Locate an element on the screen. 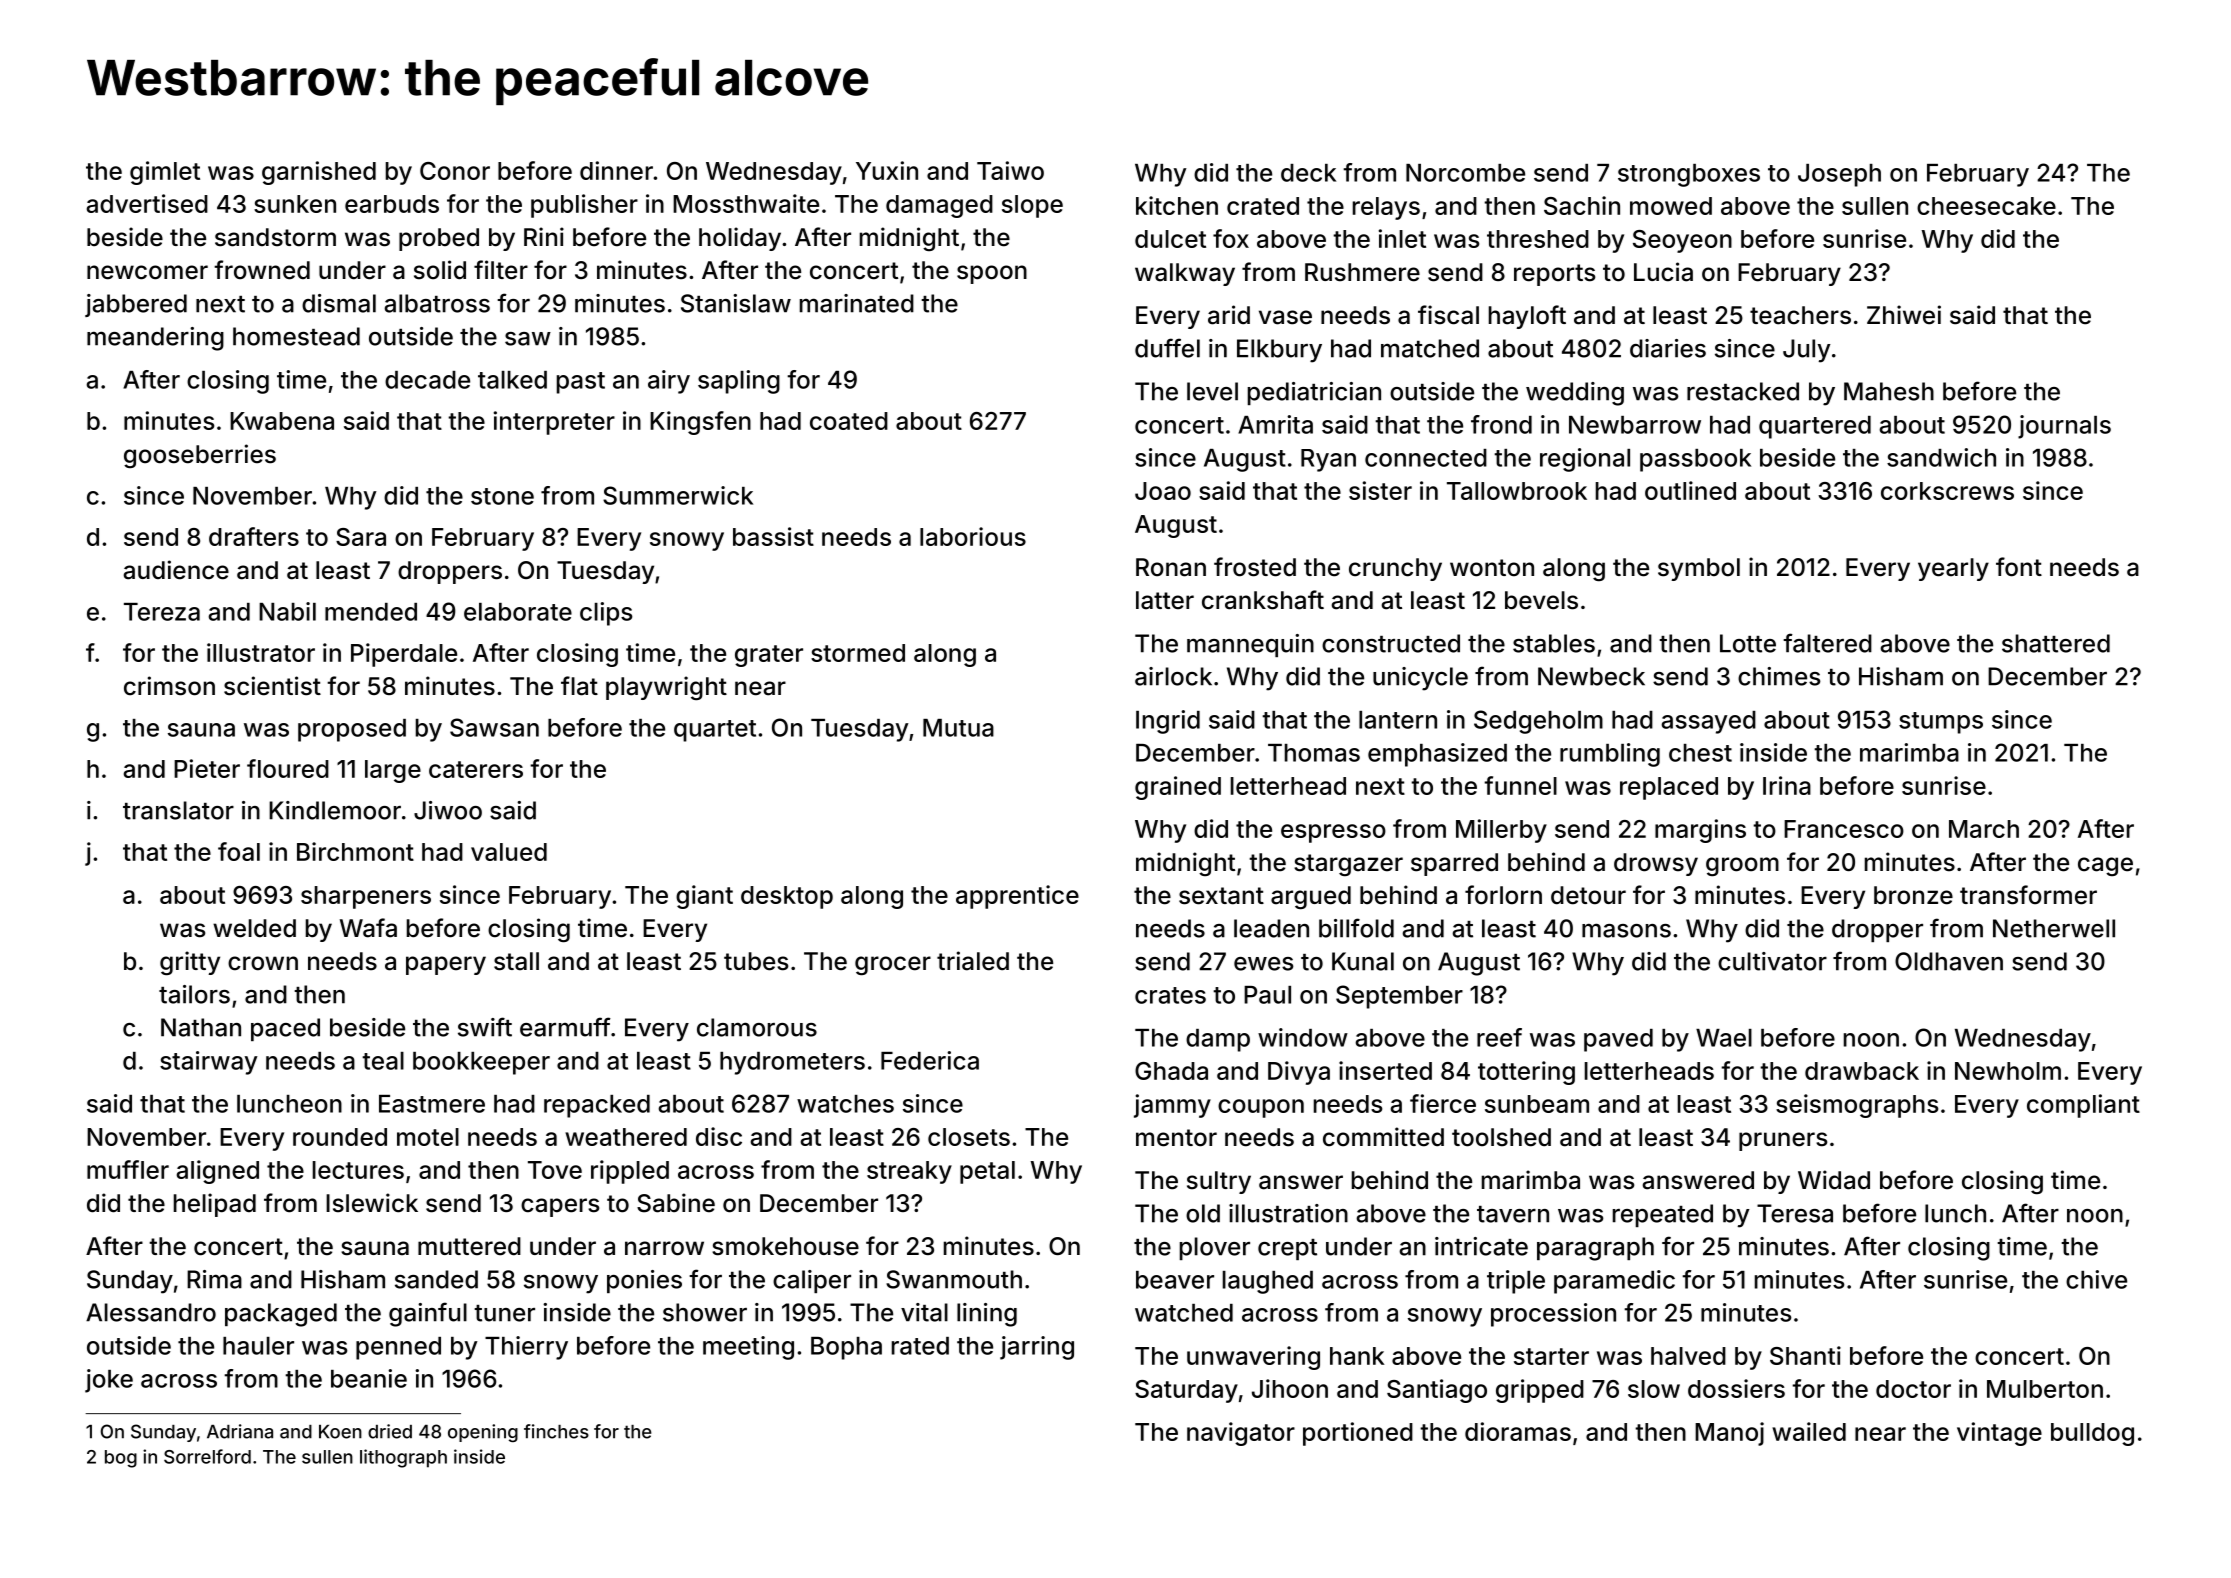 This screenshot has height=1578, width=2231. paragraph is located at coordinates (1595, 1249).
